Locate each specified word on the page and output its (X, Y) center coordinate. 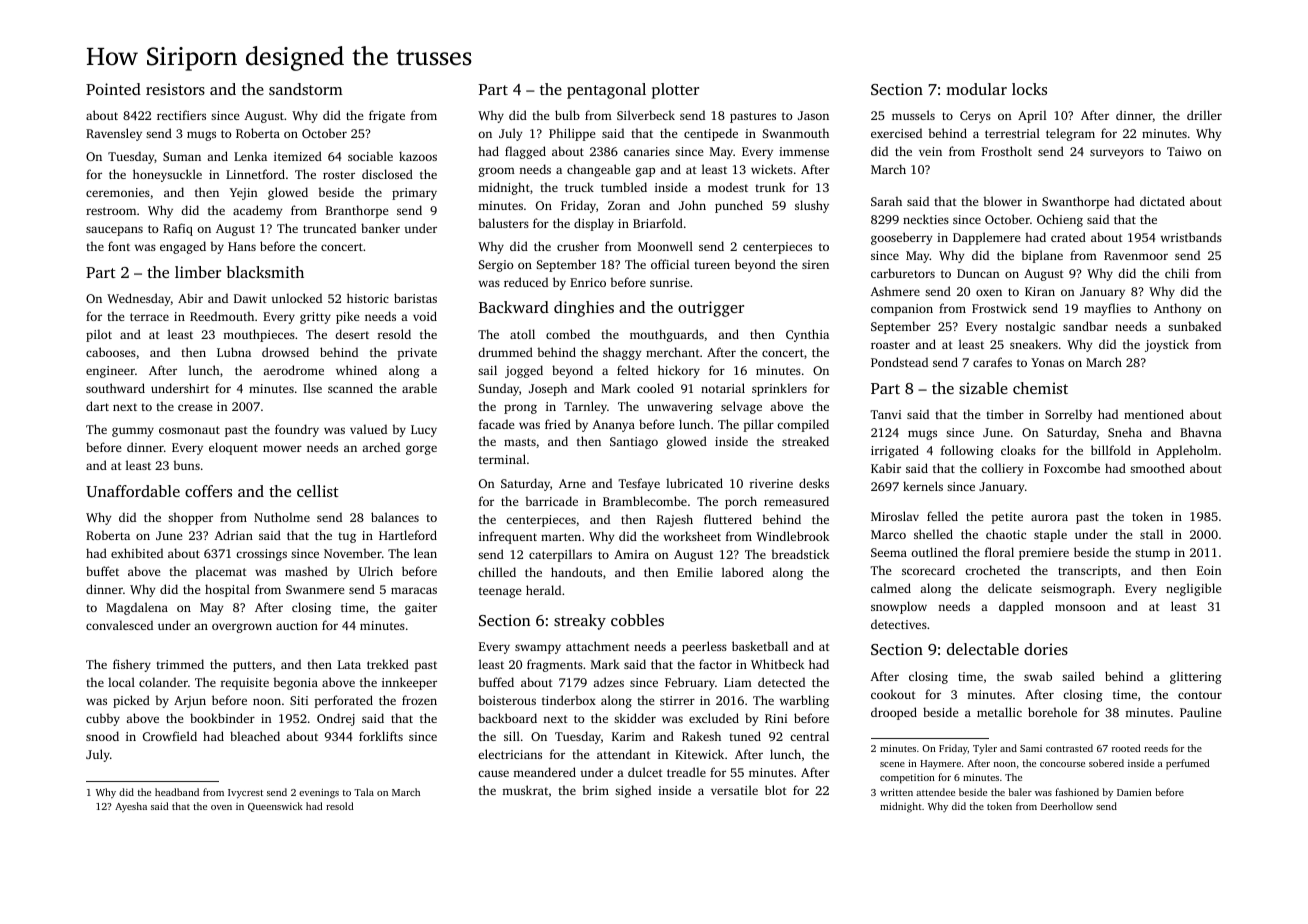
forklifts (381, 736)
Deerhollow (1067, 806)
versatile (734, 790)
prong (520, 409)
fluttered (728, 519)
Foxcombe (1072, 468)
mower (282, 448)
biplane (1042, 256)
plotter (675, 91)
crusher (578, 246)
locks (1029, 89)
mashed (306, 571)
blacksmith (265, 272)
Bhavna (1201, 432)
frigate (387, 116)
